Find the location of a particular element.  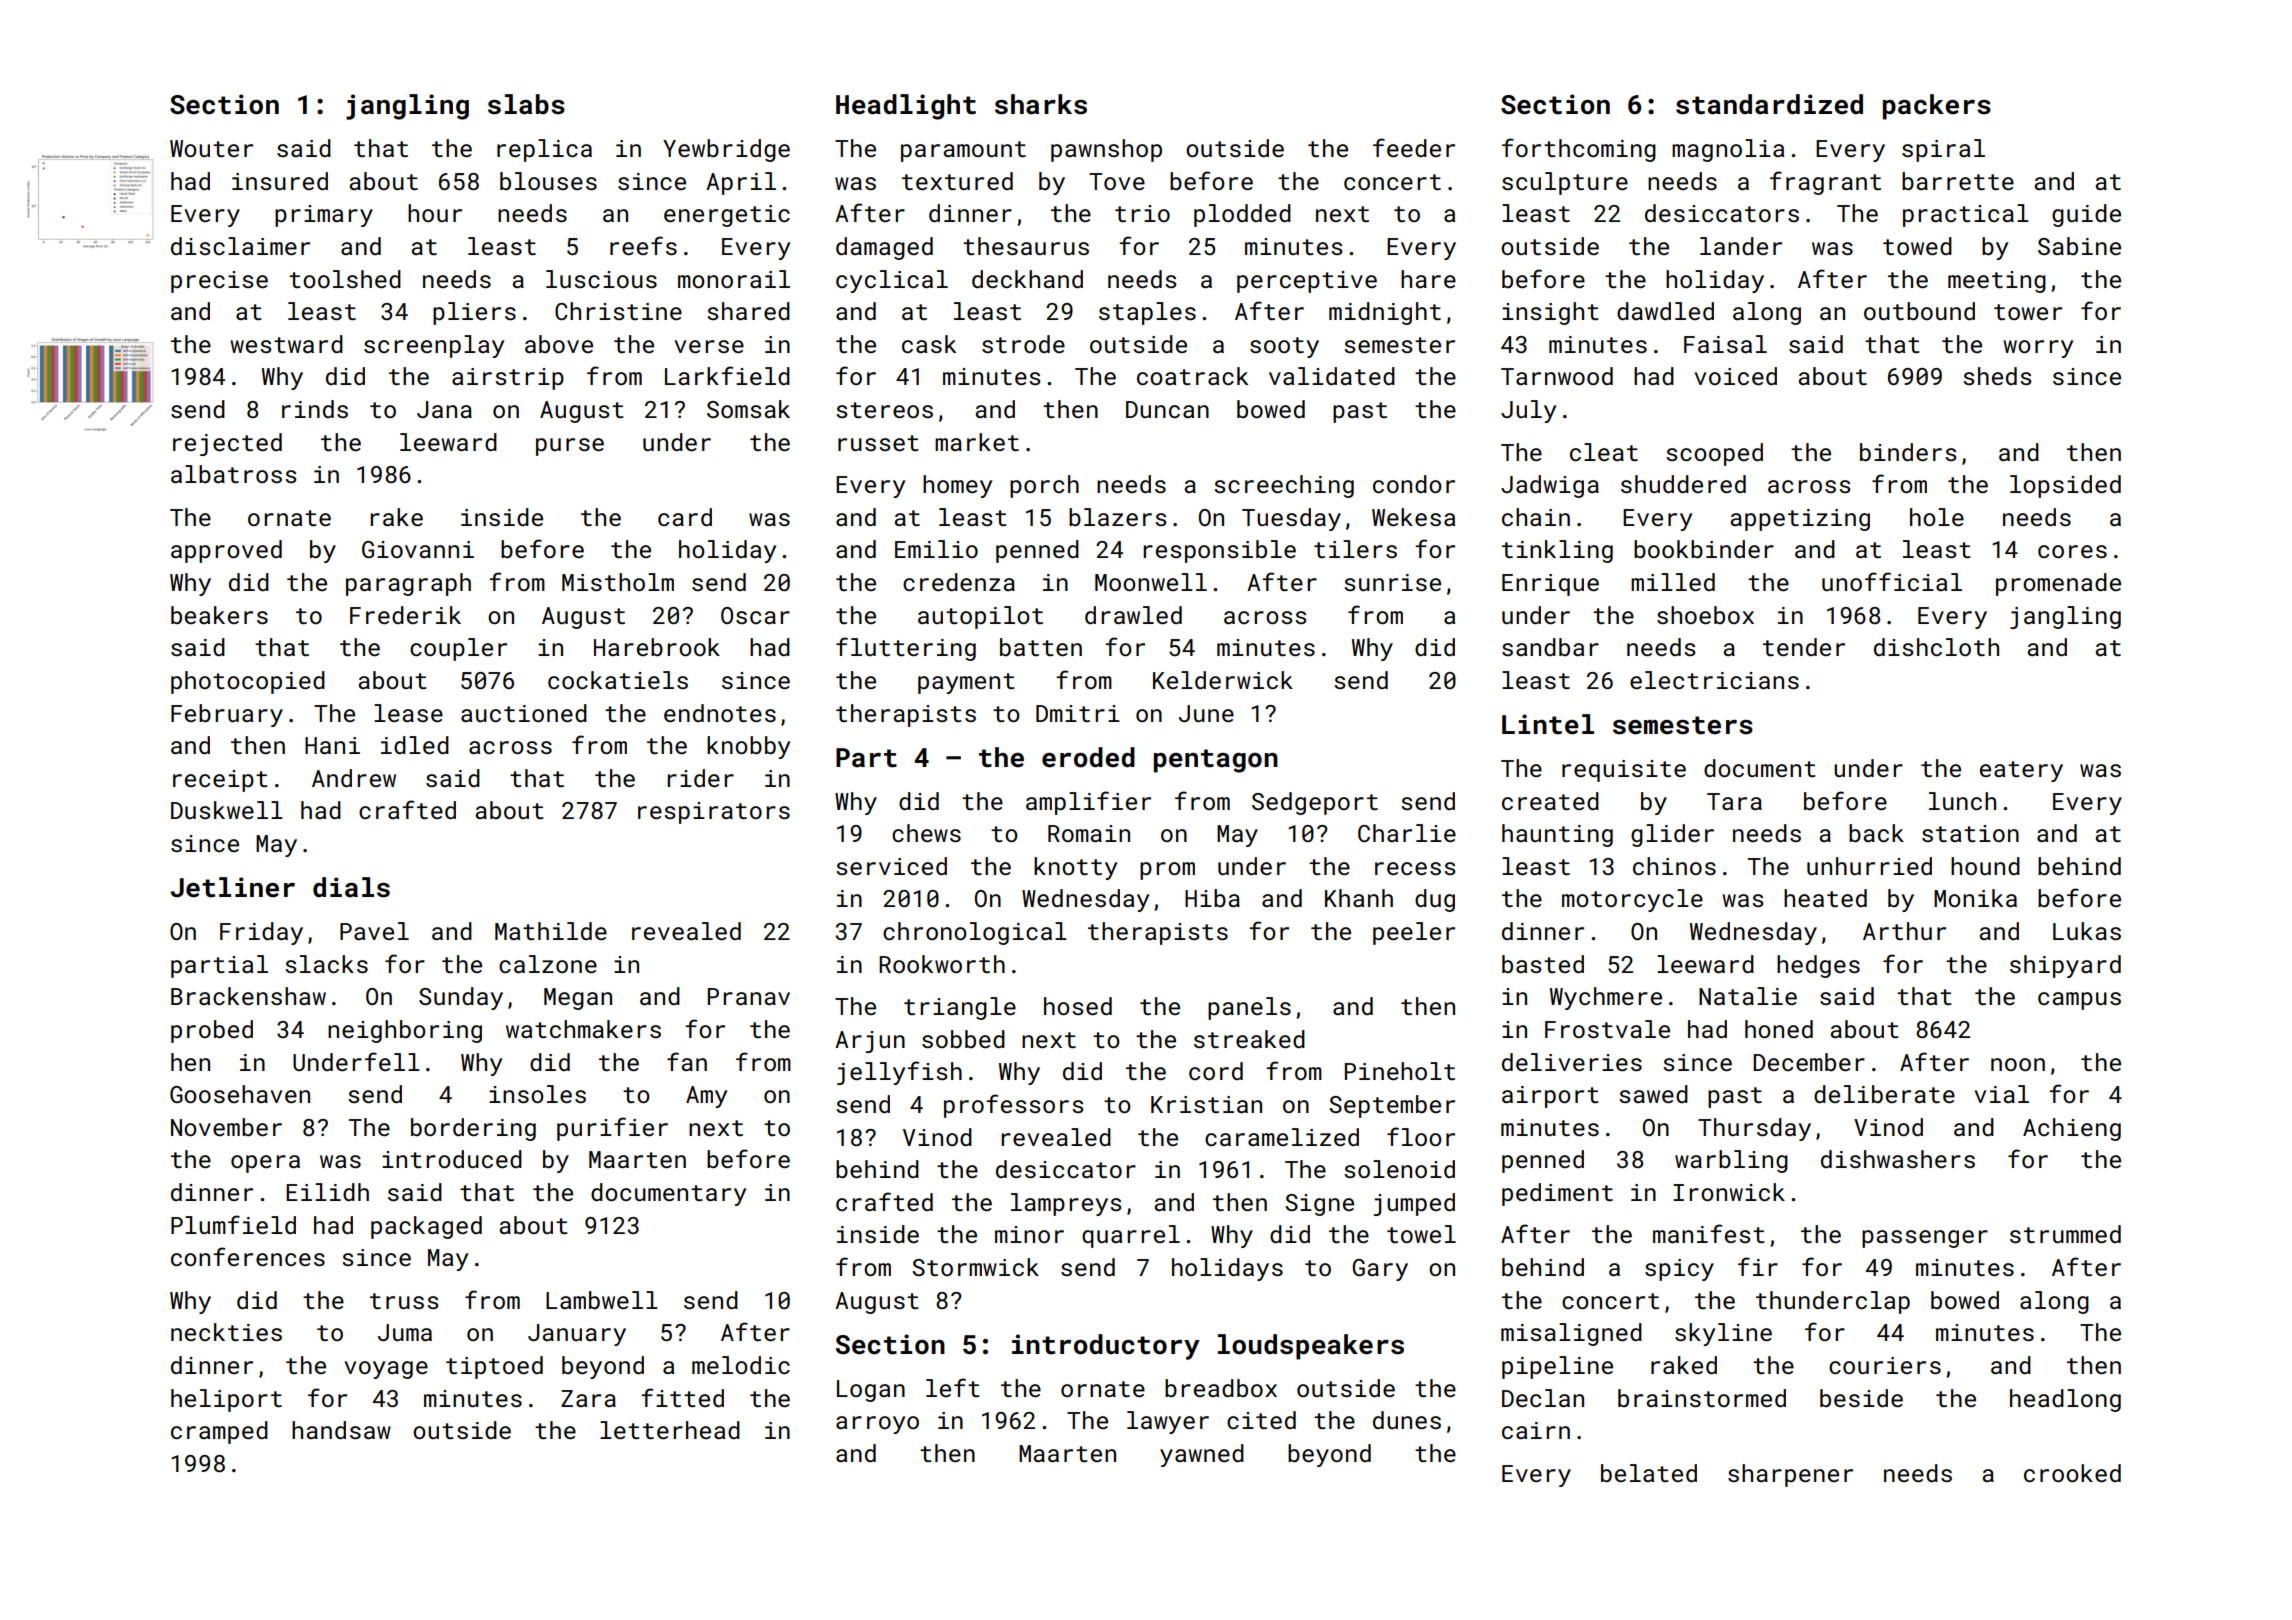

heliport is located at coordinates (226, 1400).
